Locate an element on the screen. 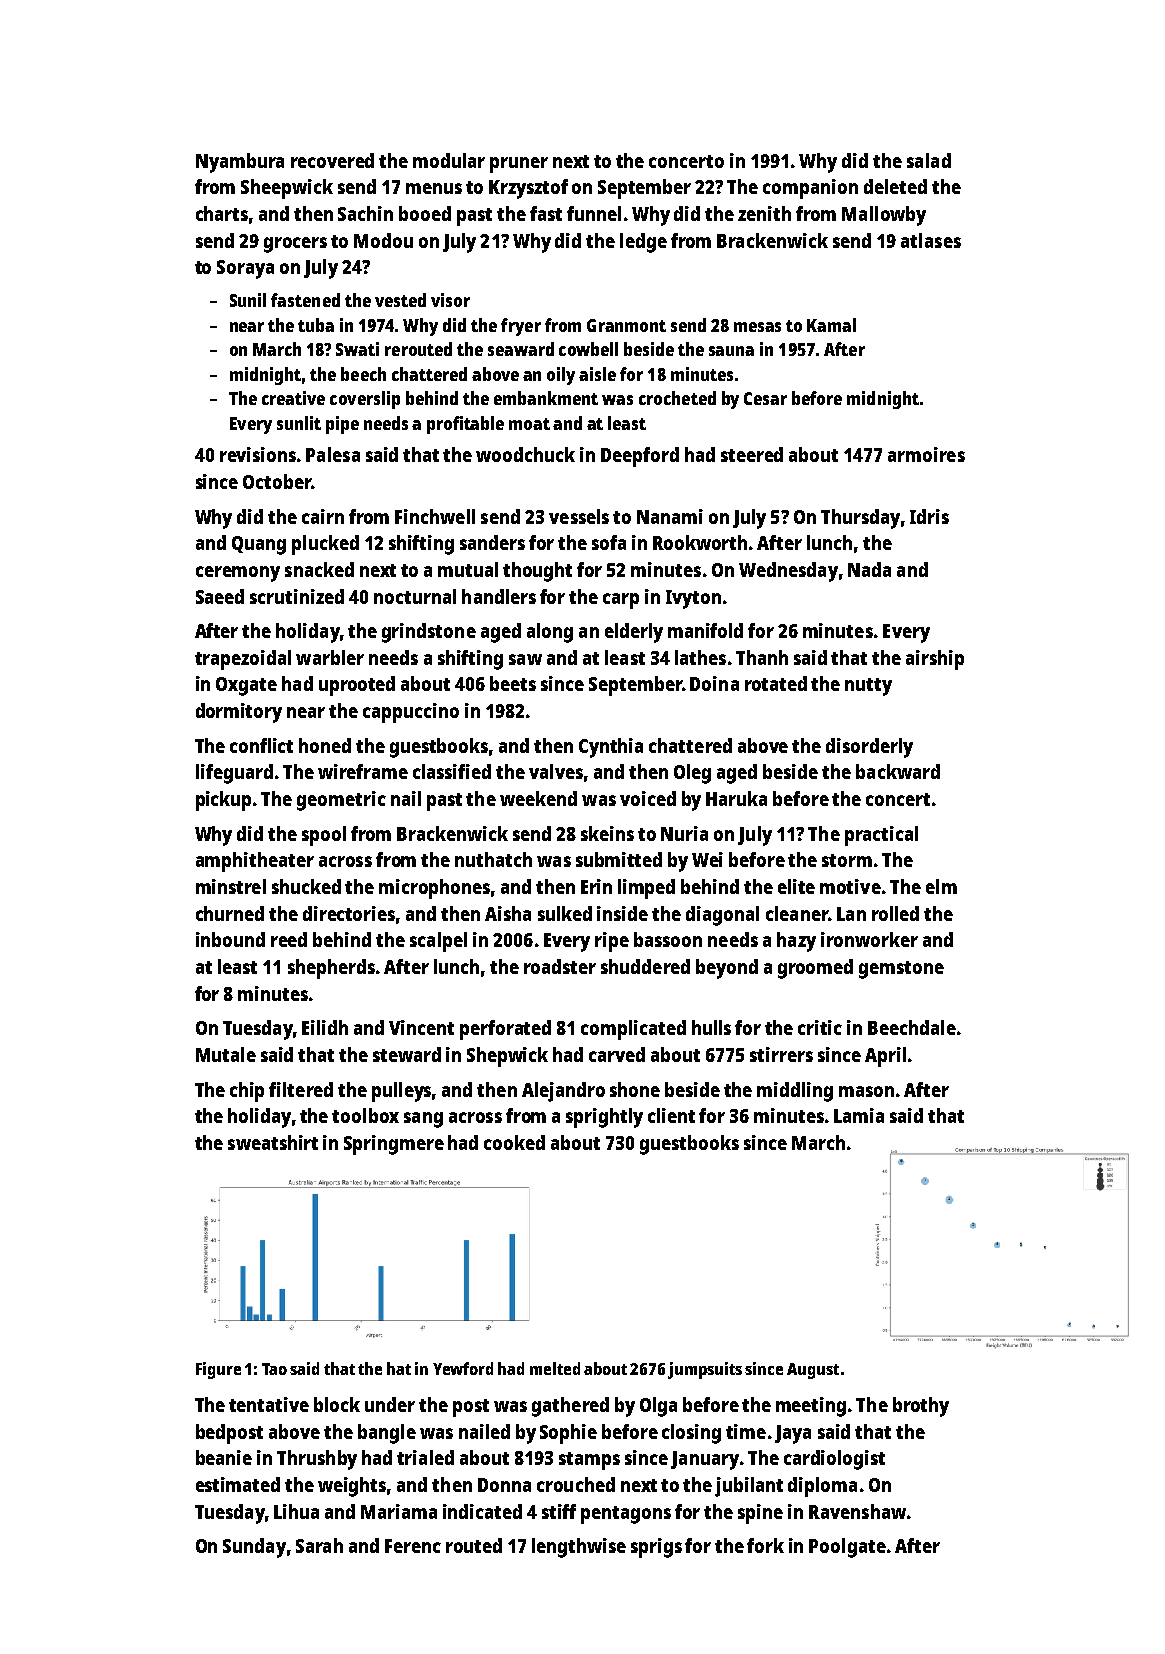  atlases is located at coordinates (931, 240).
